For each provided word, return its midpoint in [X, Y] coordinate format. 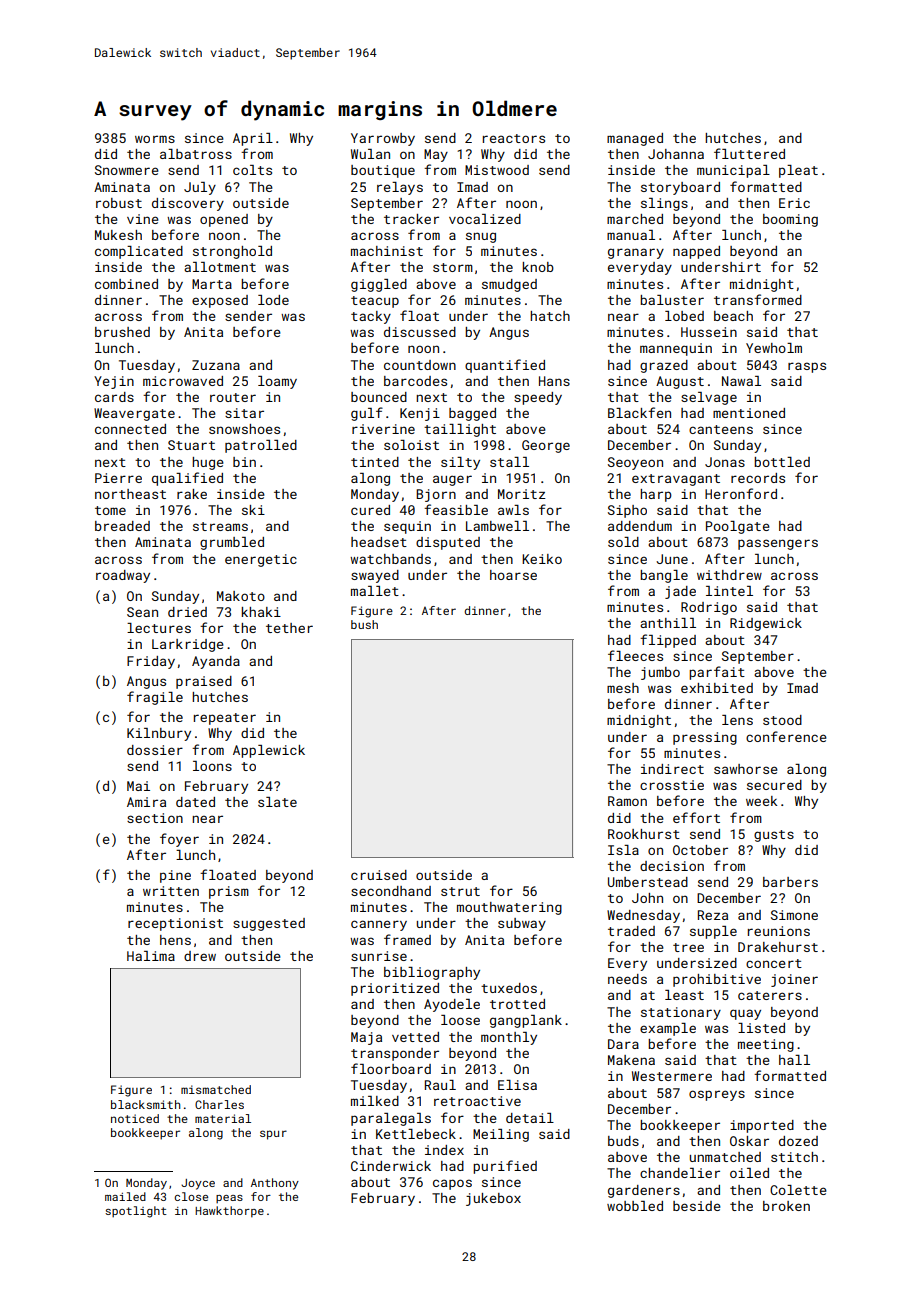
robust [119, 203]
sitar [244, 413]
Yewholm [774, 348]
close [191, 1196]
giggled [379, 285]
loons [212, 766]
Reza [713, 915]
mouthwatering [509, 908]
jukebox [493, 1199]
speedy [538, 398]
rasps [807, 367]
